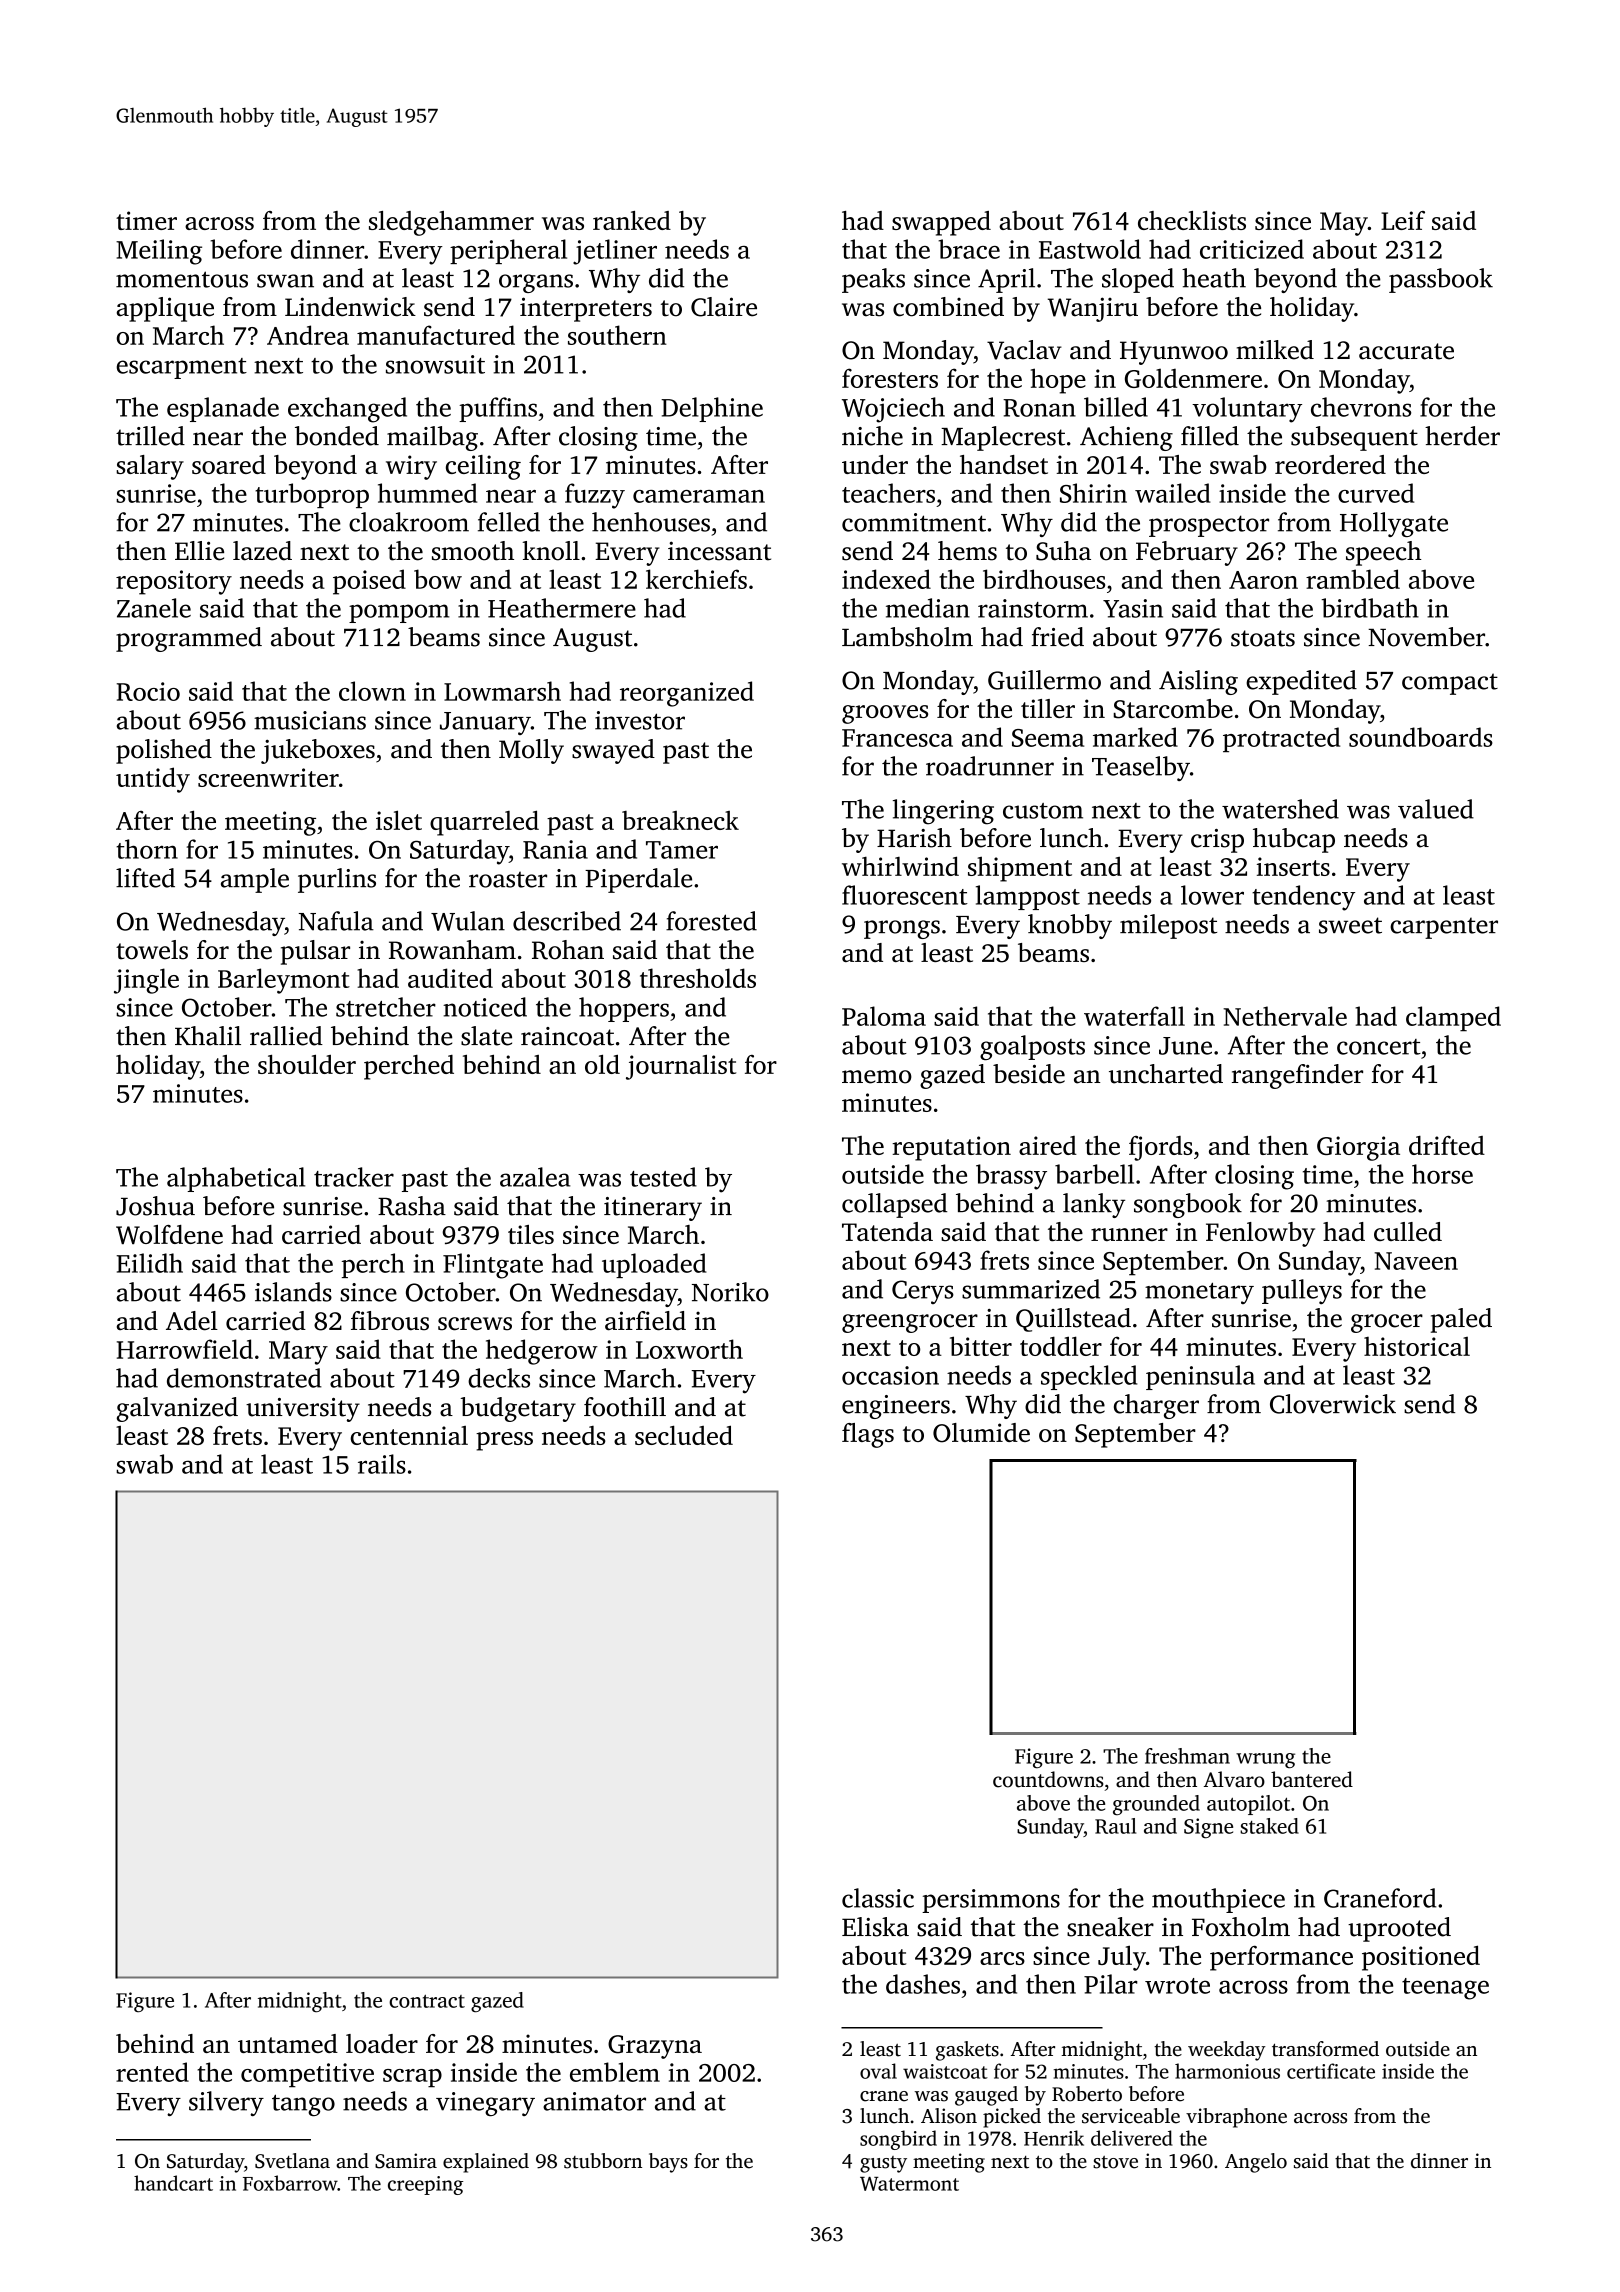 This document has width=1620, height=2292. What do you see at coordinates (1333, 1404) in the document?
I see `Cloverwick` at bounding box center [1333, 1404].
